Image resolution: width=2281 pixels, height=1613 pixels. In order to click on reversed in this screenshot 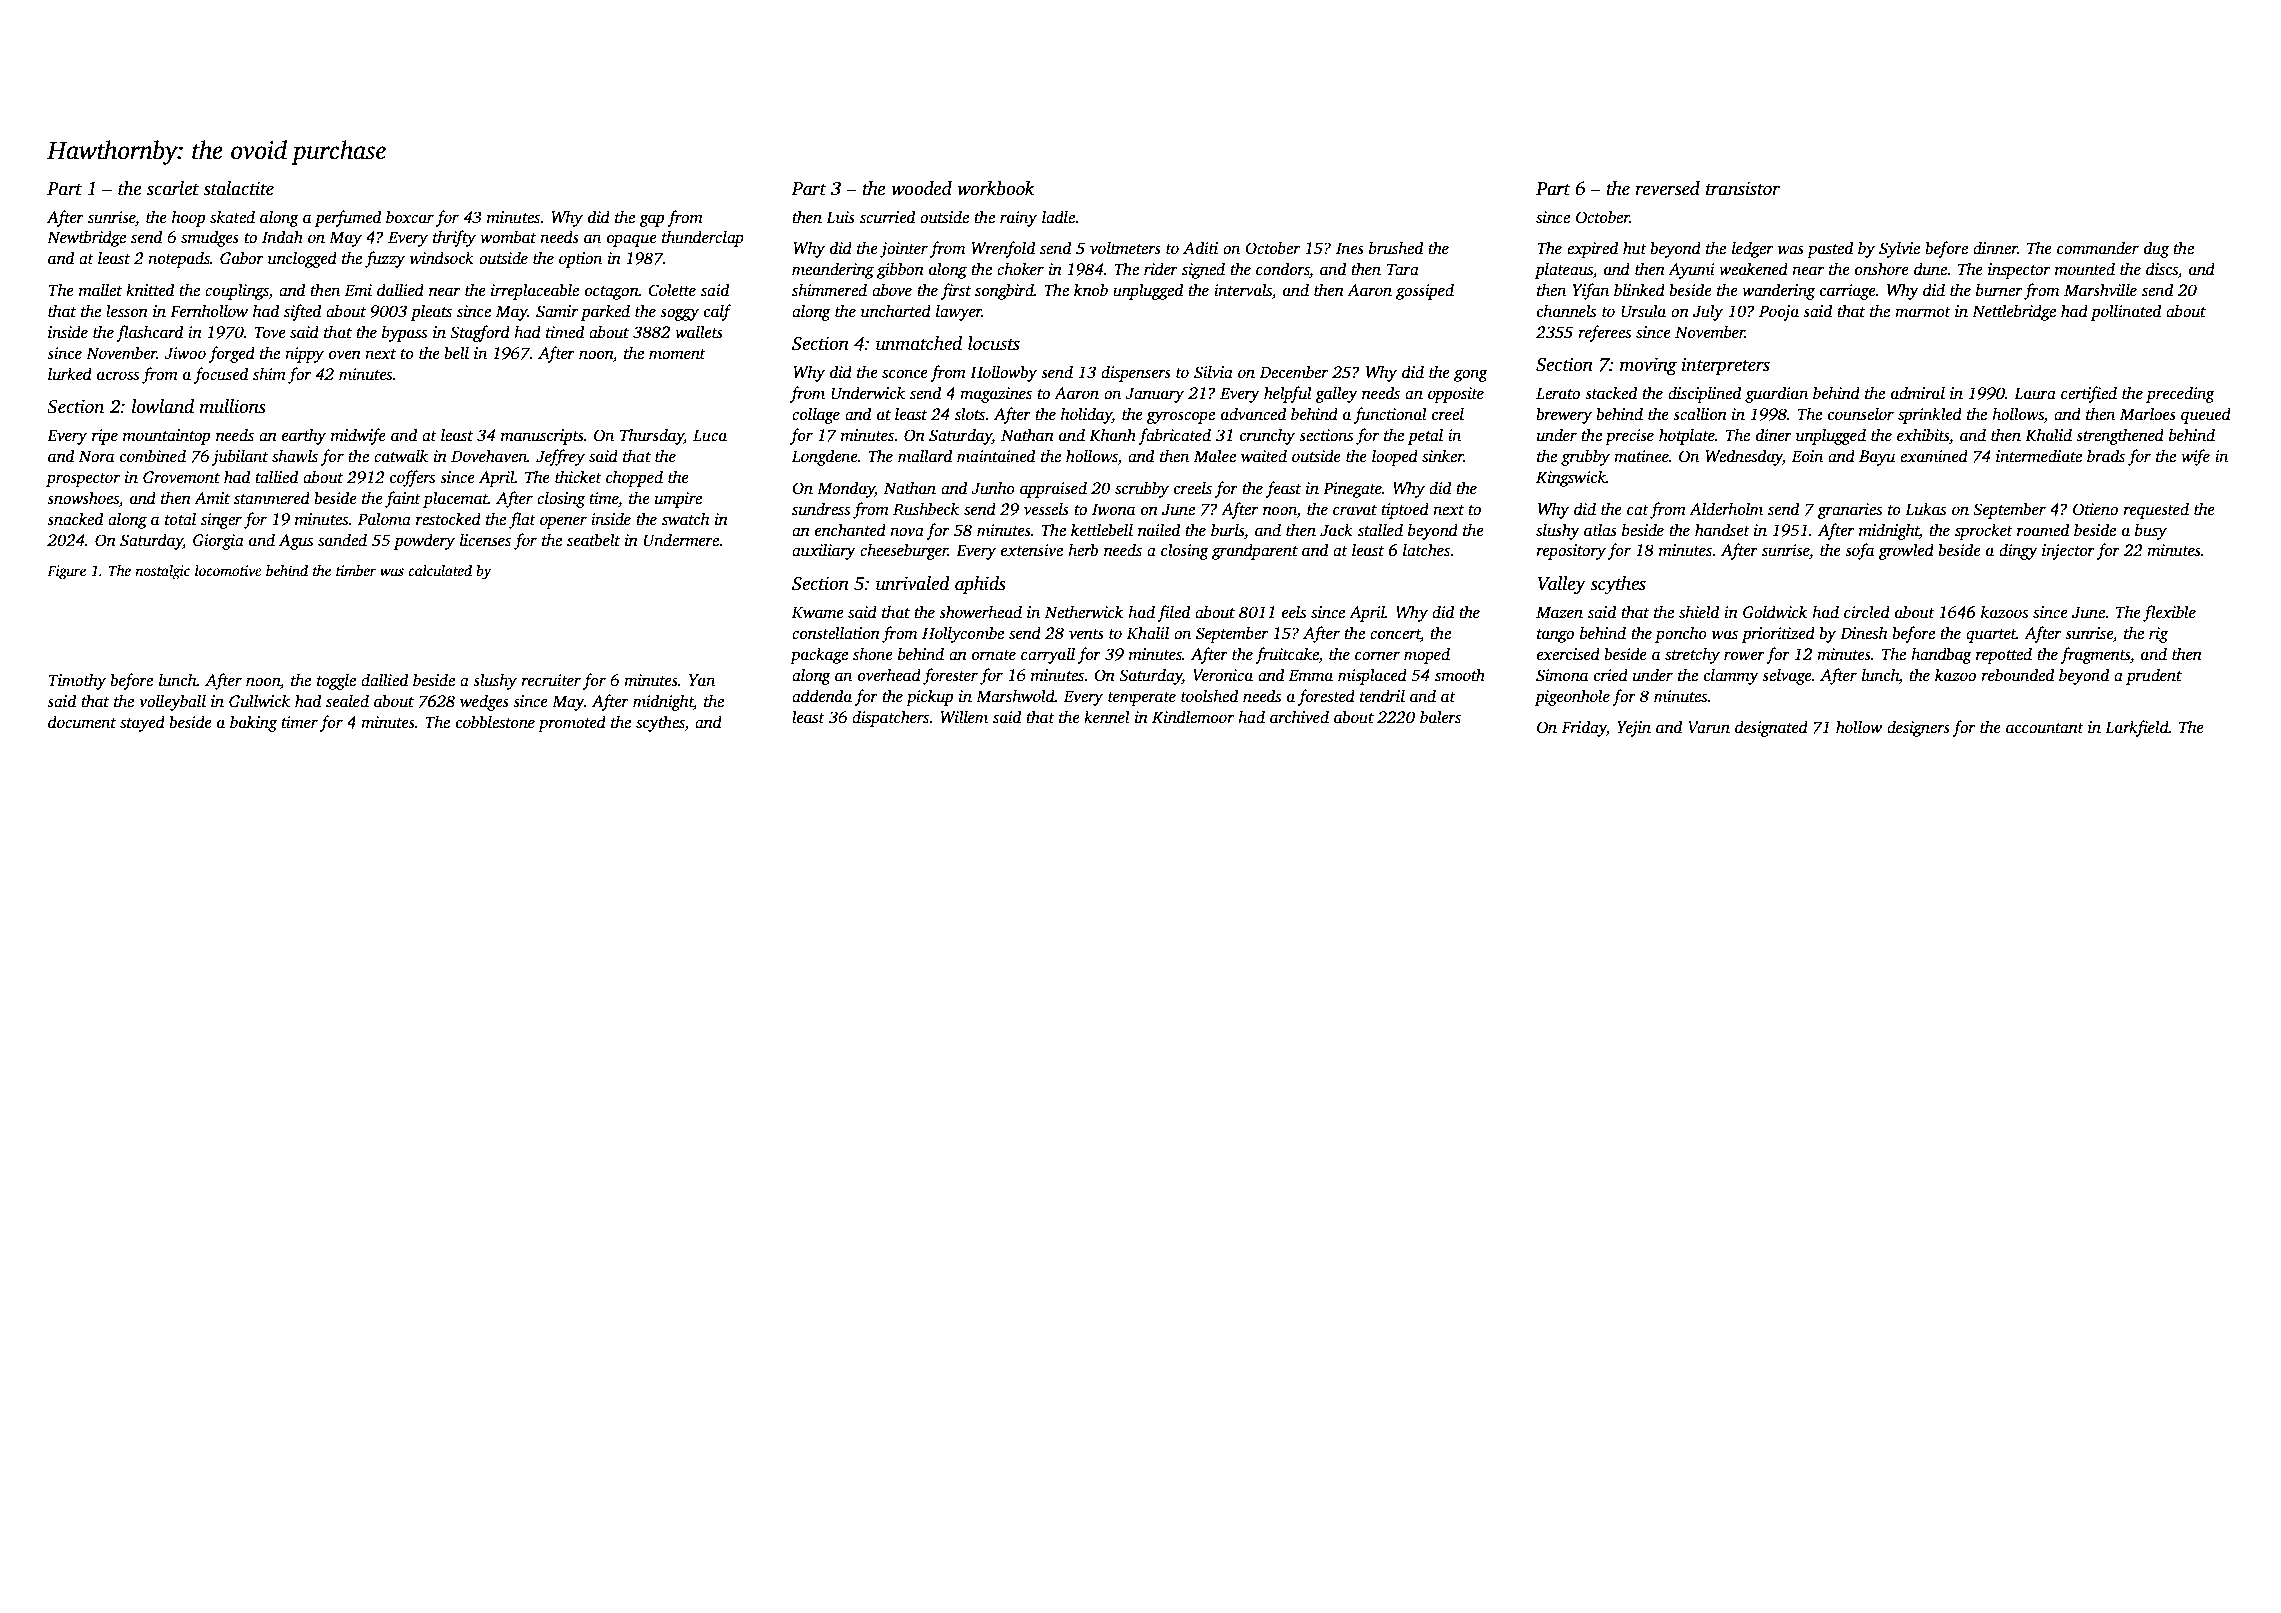, I will do `click(1667, 188)`.
